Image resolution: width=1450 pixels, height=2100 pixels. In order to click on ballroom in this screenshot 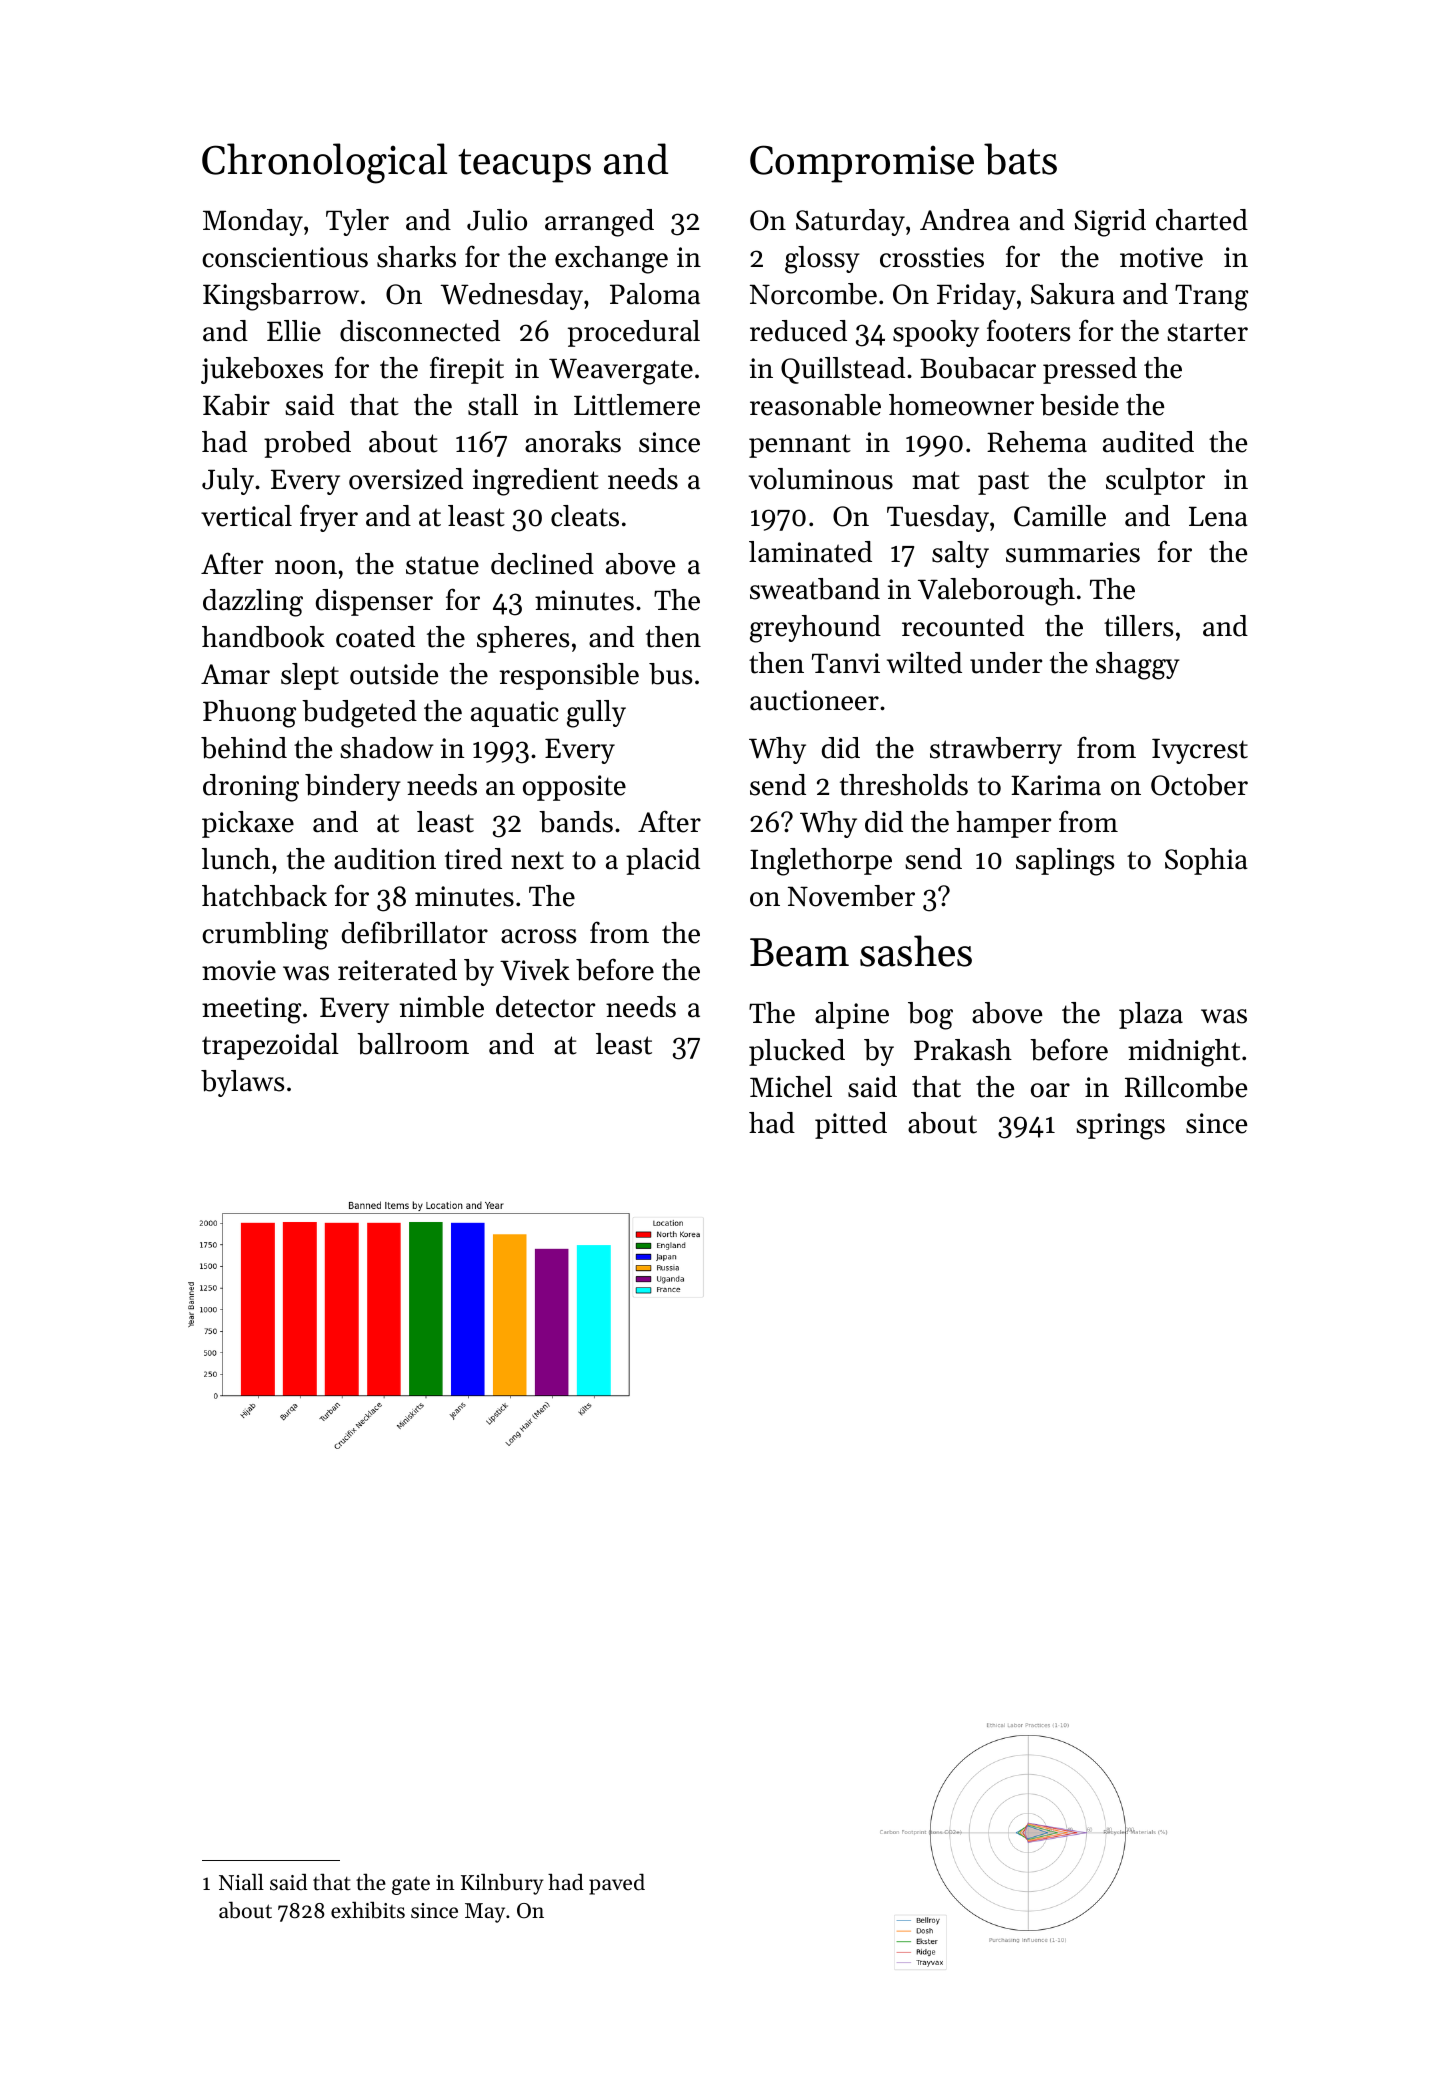, I will do `click(413, 1044)`.
